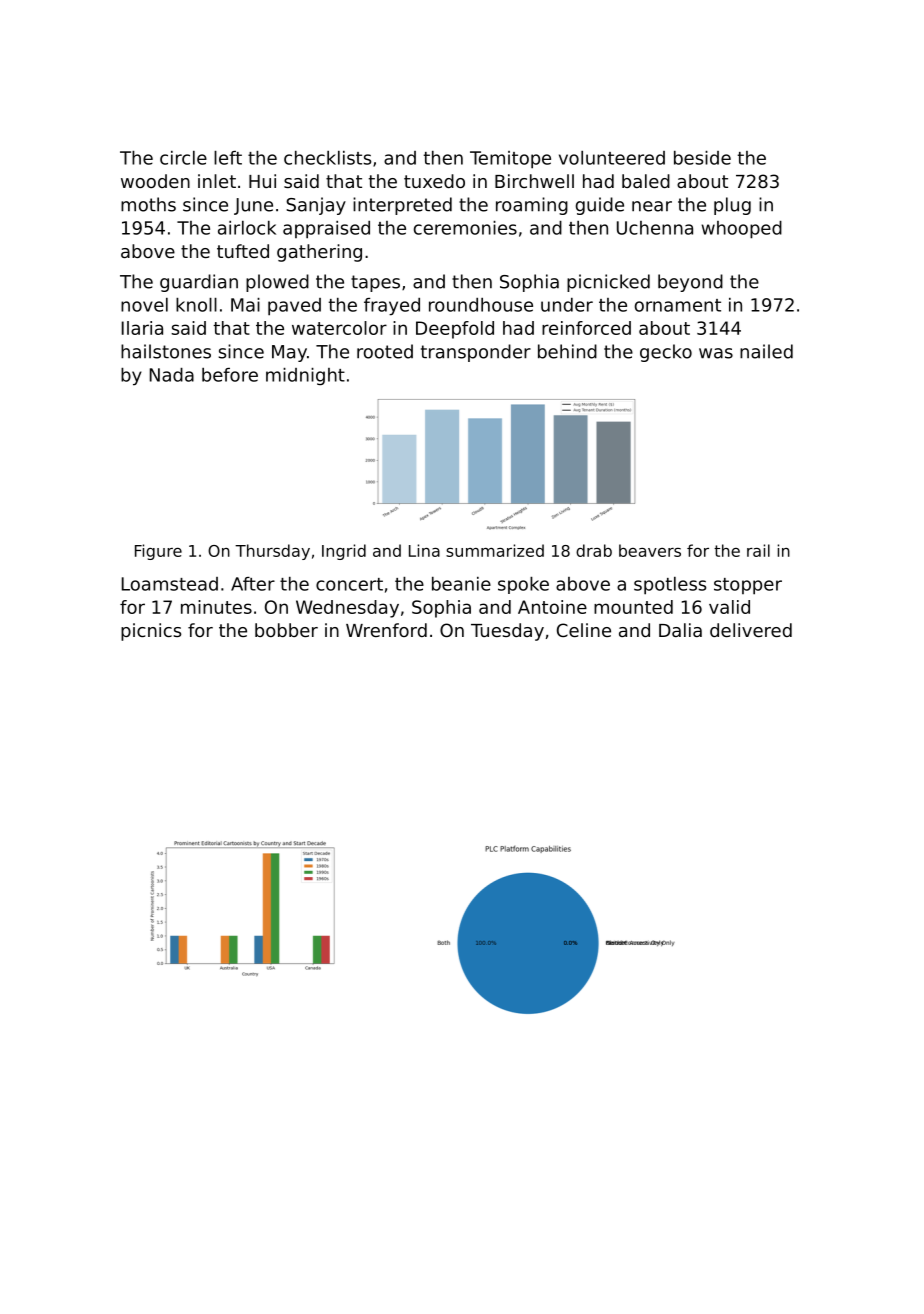  What do you see at coordinates (455, 330) in the screenshot?
I see `Deepfold` at bounding box center [455, 330].
